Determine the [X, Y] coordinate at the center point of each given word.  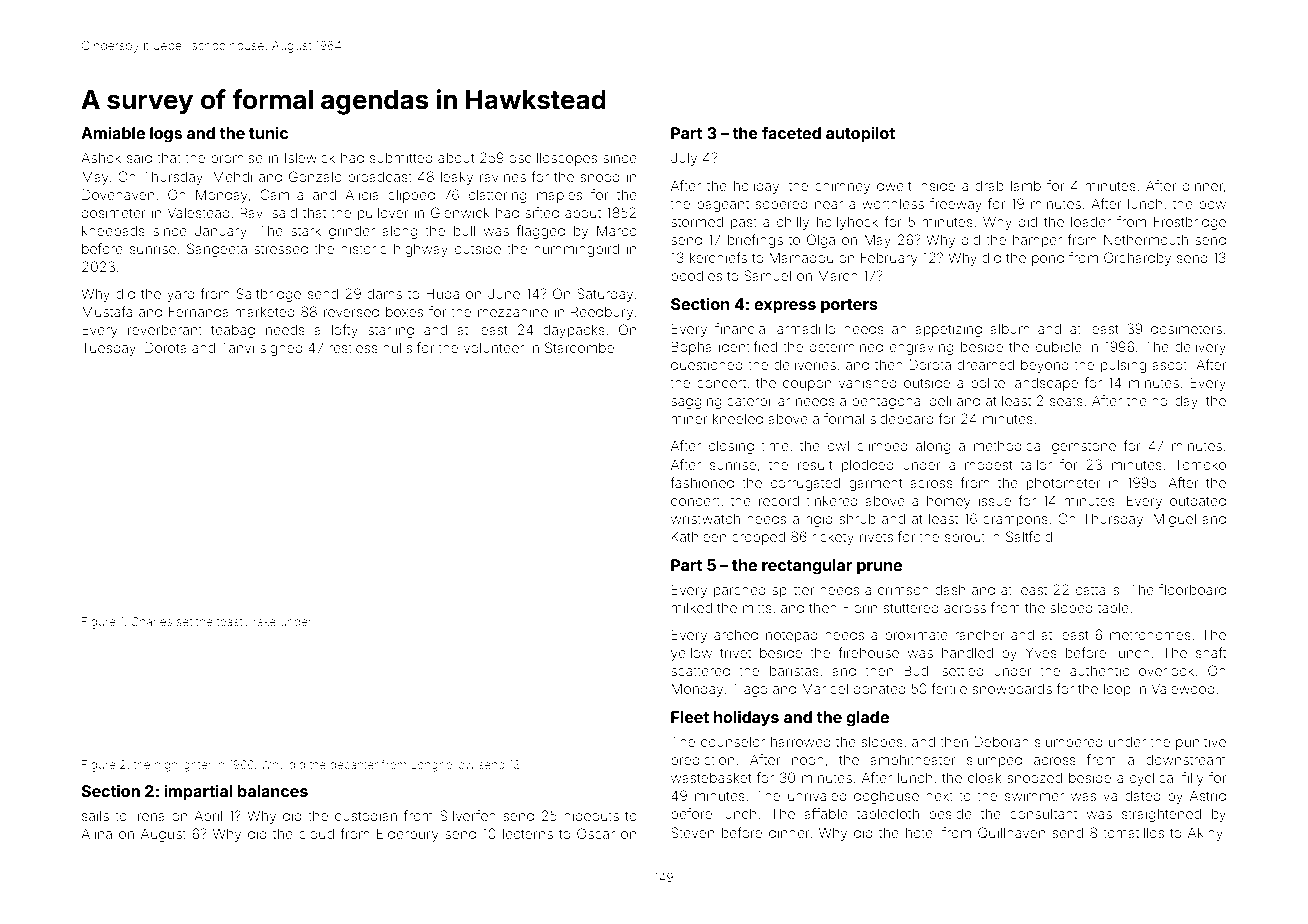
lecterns [528, 834]
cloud [316, 833]
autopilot [860, 134]
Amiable [113, 132]
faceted [791, 133]
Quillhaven [1011, 833]
